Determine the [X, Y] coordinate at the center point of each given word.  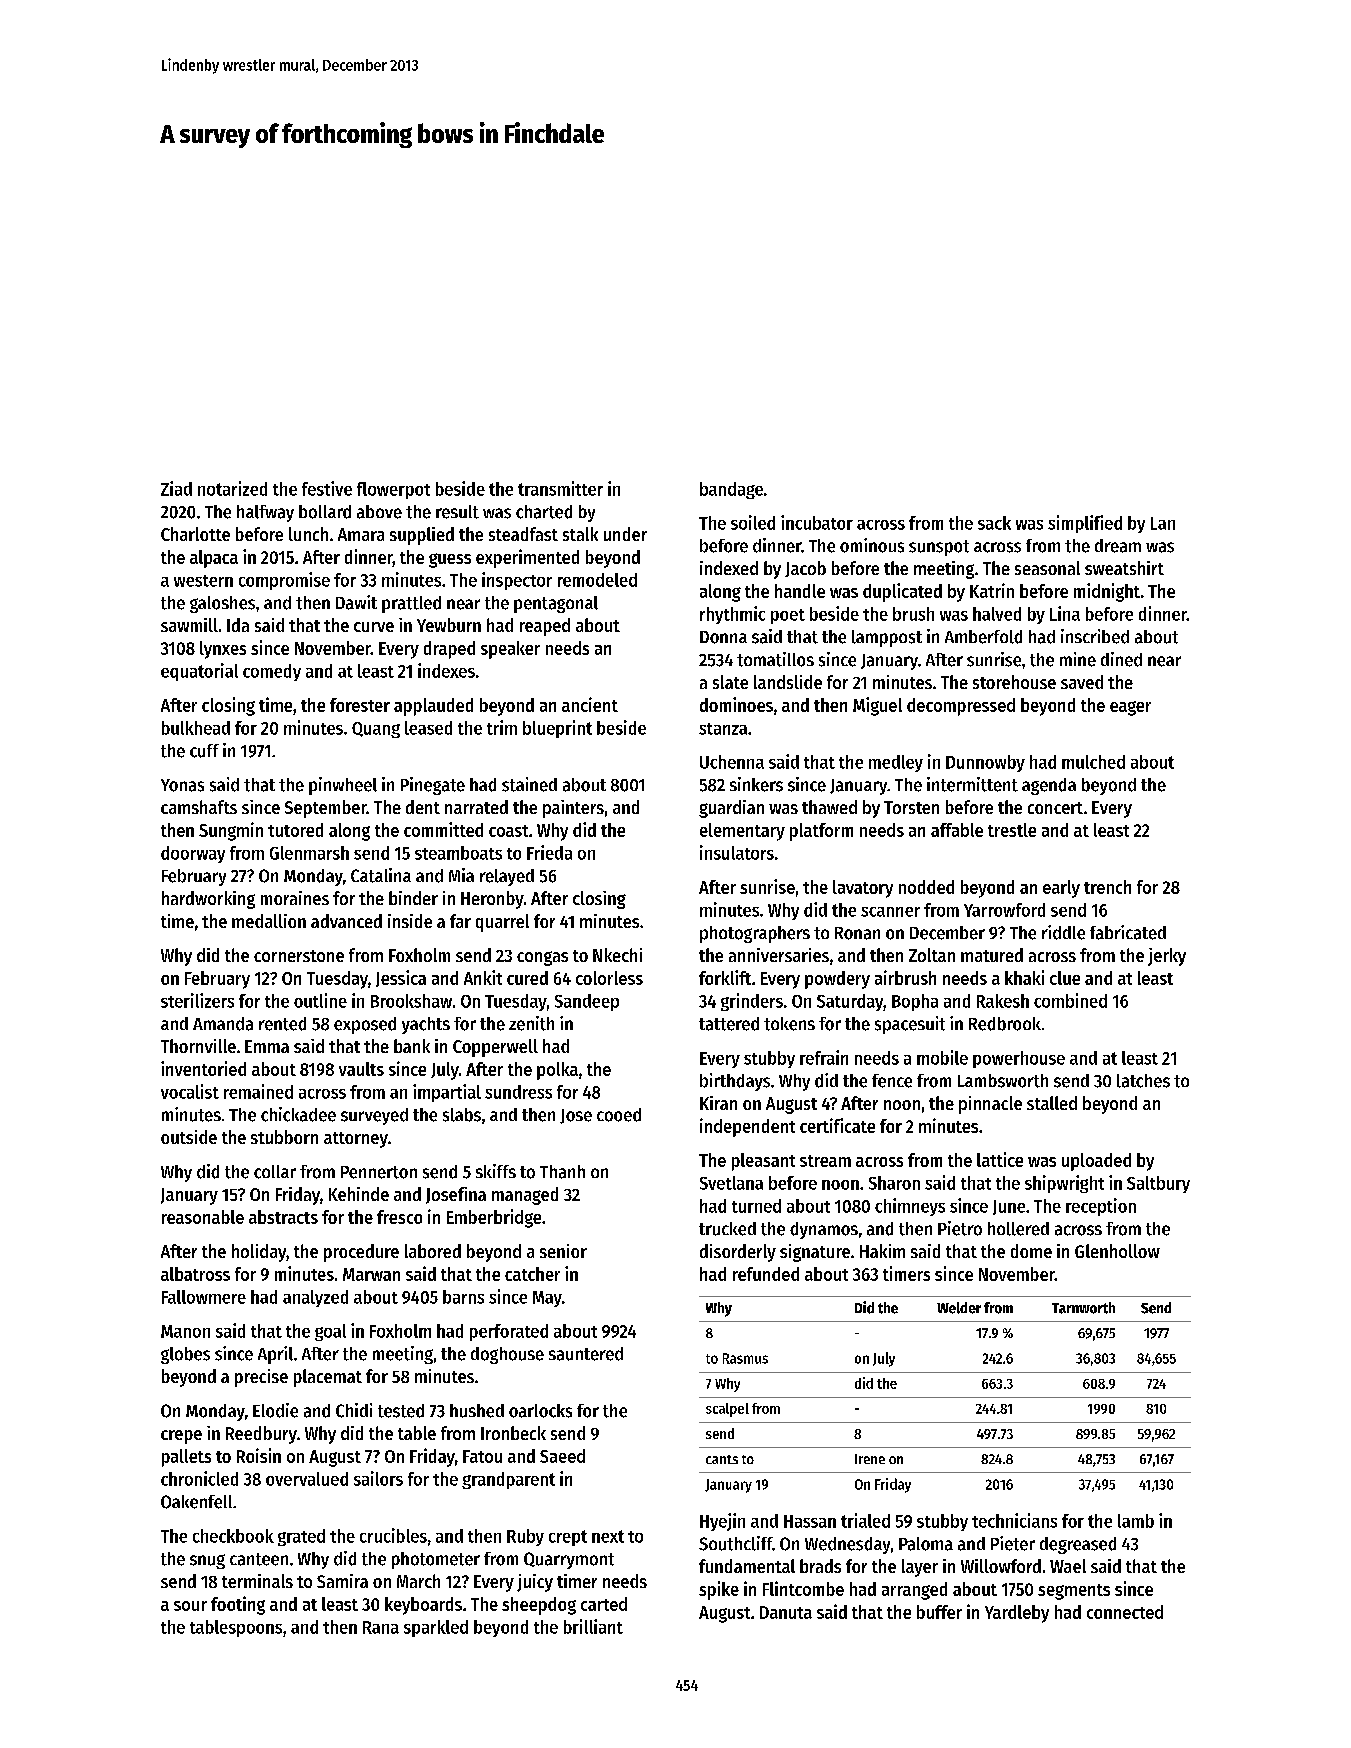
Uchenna [732, 762]
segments [1074, 1592]
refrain [824, 1057]
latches [1143, 1081]
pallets [186, 1458]
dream [1118, 546]
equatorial [199, 672]
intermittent [972, 784]
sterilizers [197, 1000]
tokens [789, 1024]
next [608, 1536]
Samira [342, 1581]
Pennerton [379, 1172]
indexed [729, 568]
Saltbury [1158, 1184]
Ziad [176, 488]
